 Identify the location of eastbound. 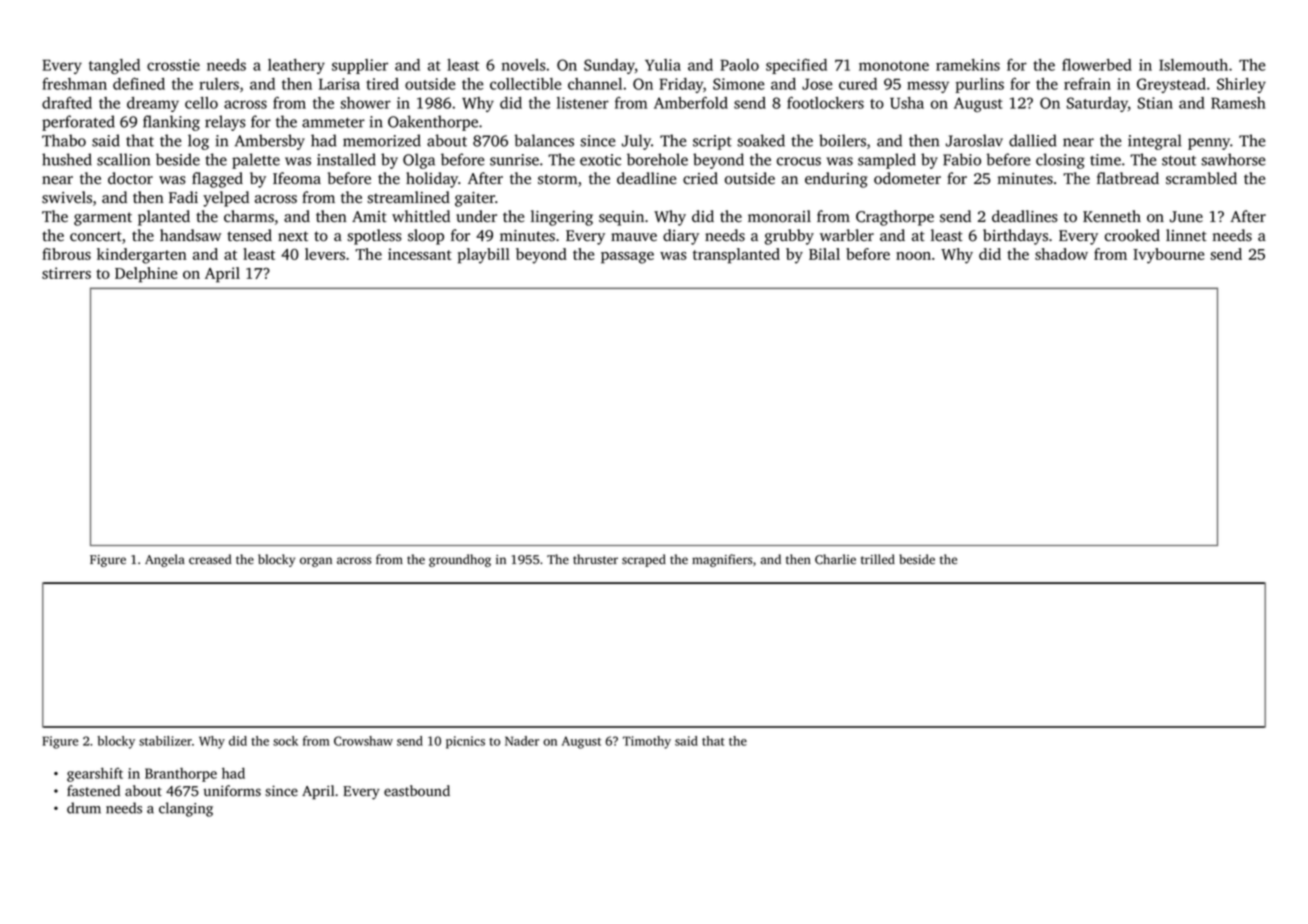
(417, 791).
